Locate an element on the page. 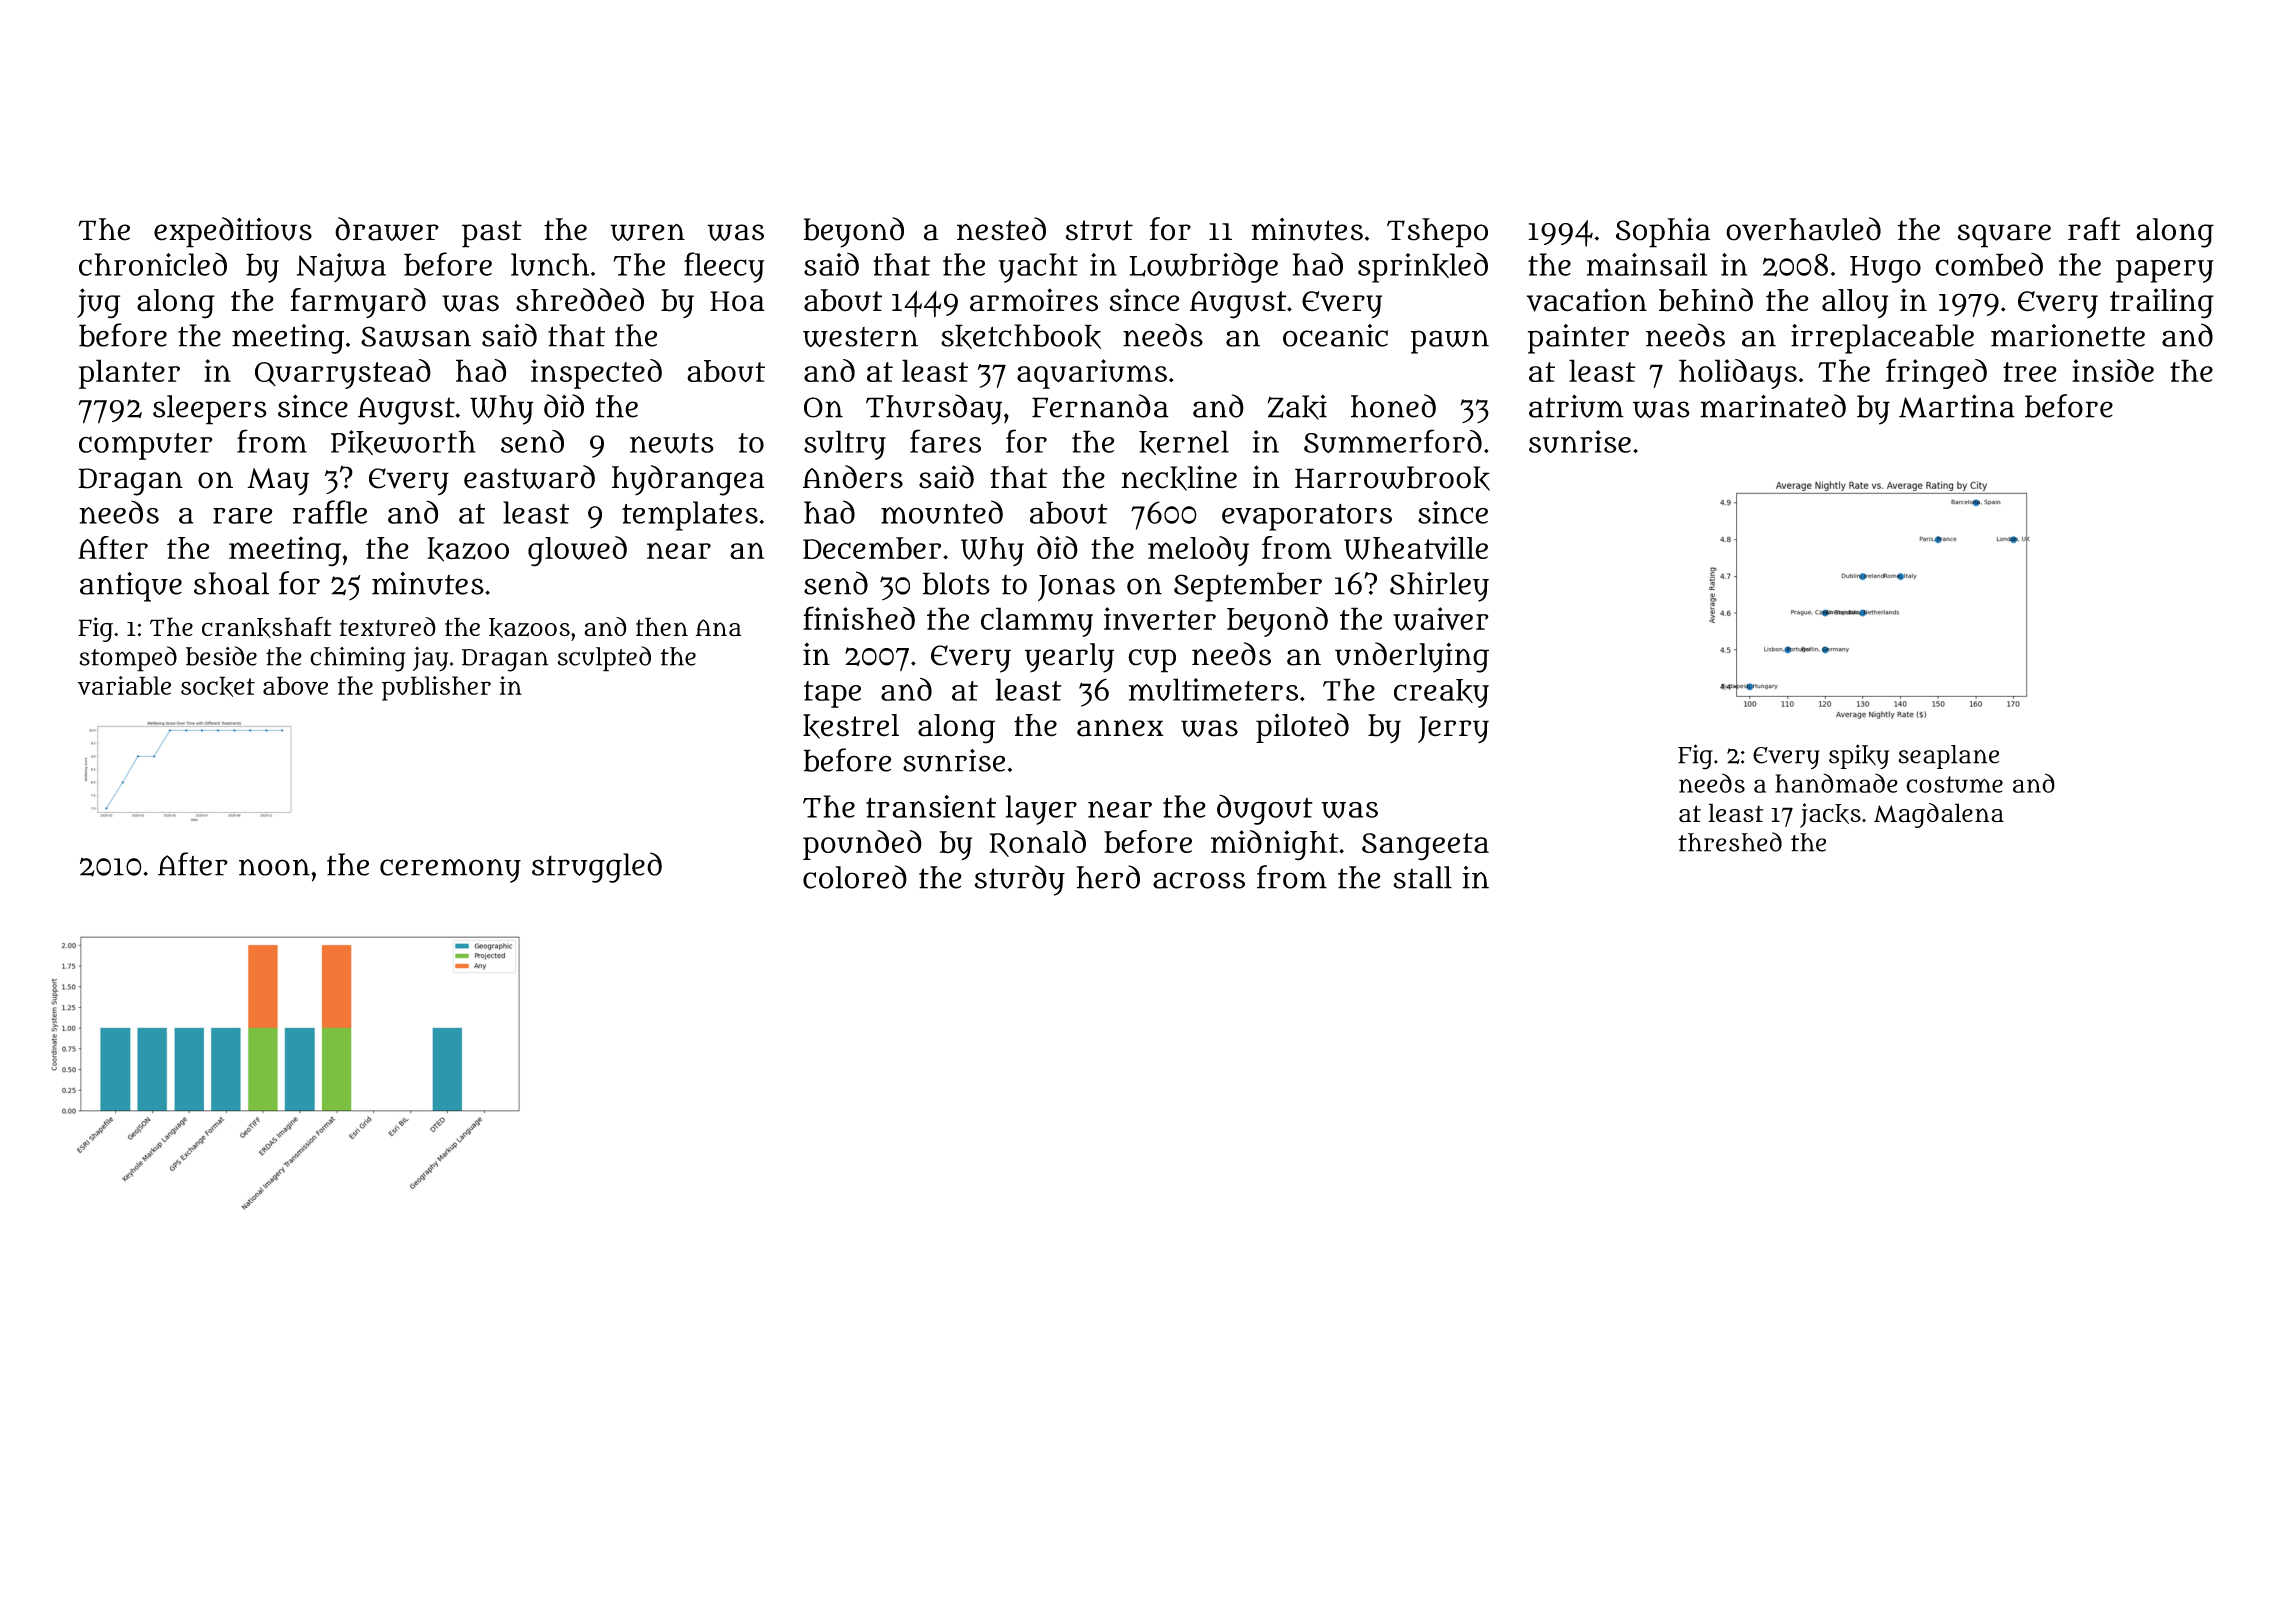  Harrowbrook is located at coordinates (1392, 478).
